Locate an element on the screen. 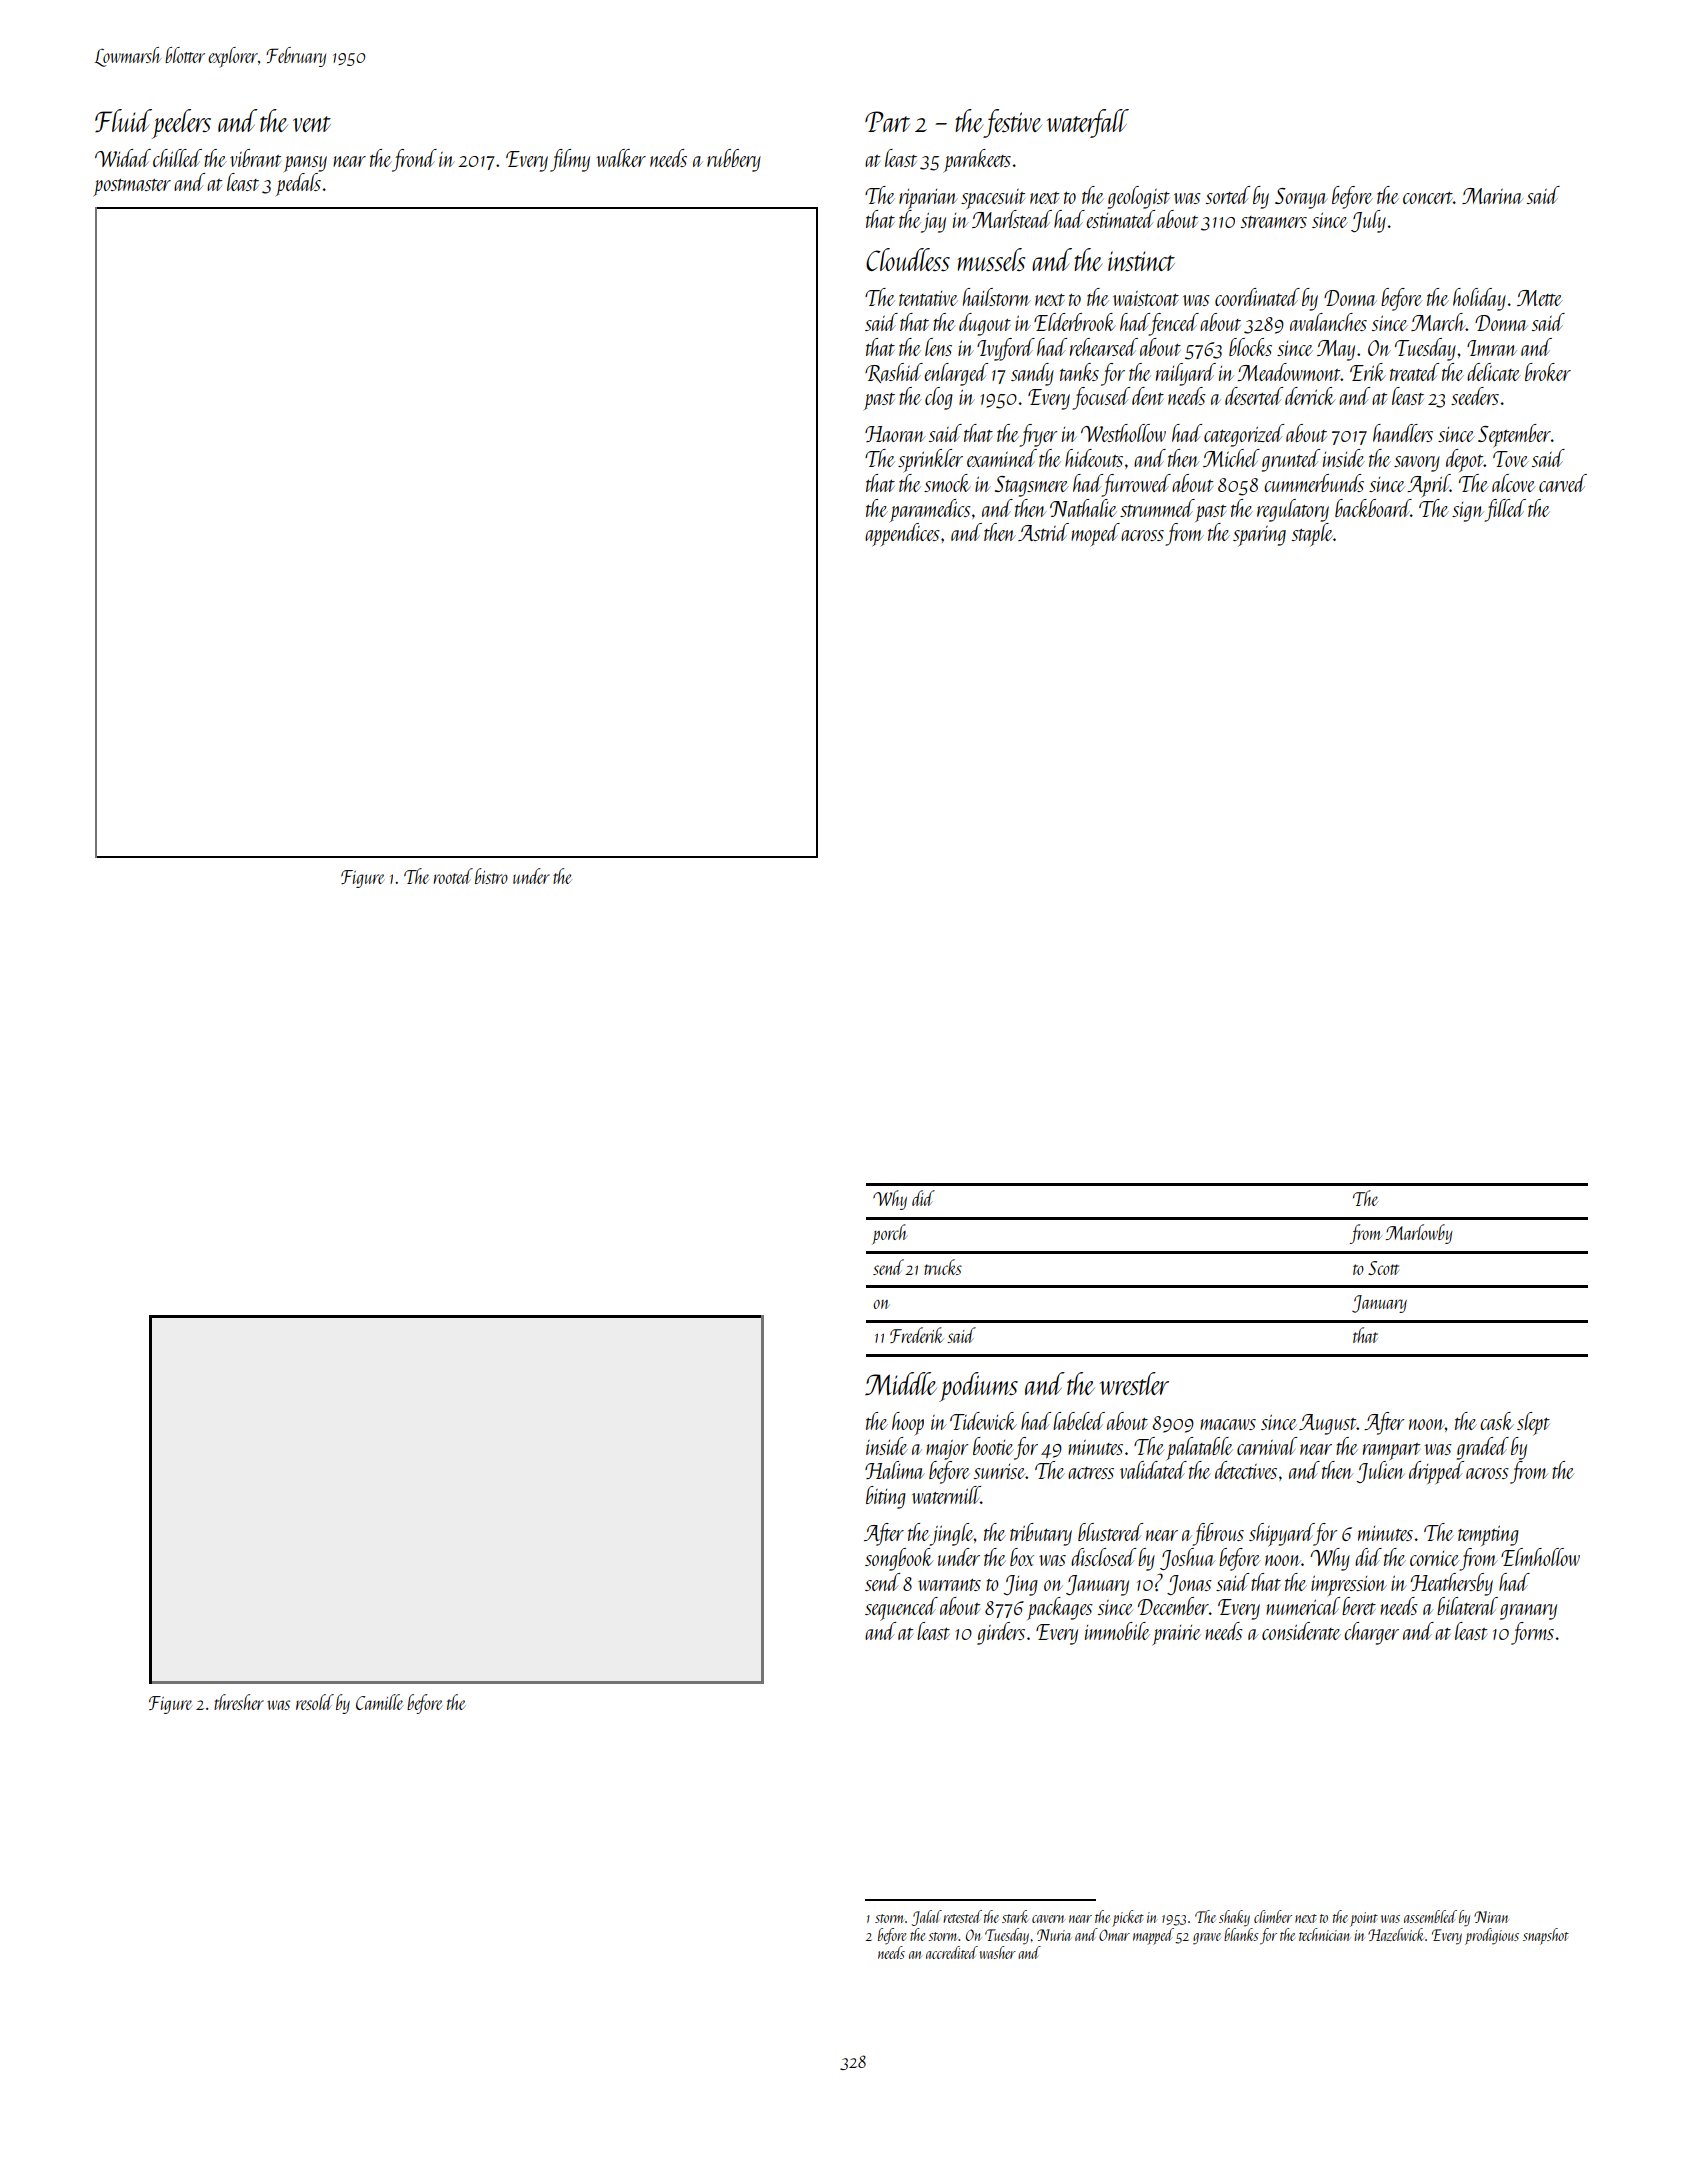 This screenshot has width=1683, height=2178. Haoran is located at coordinates (895, 434).
